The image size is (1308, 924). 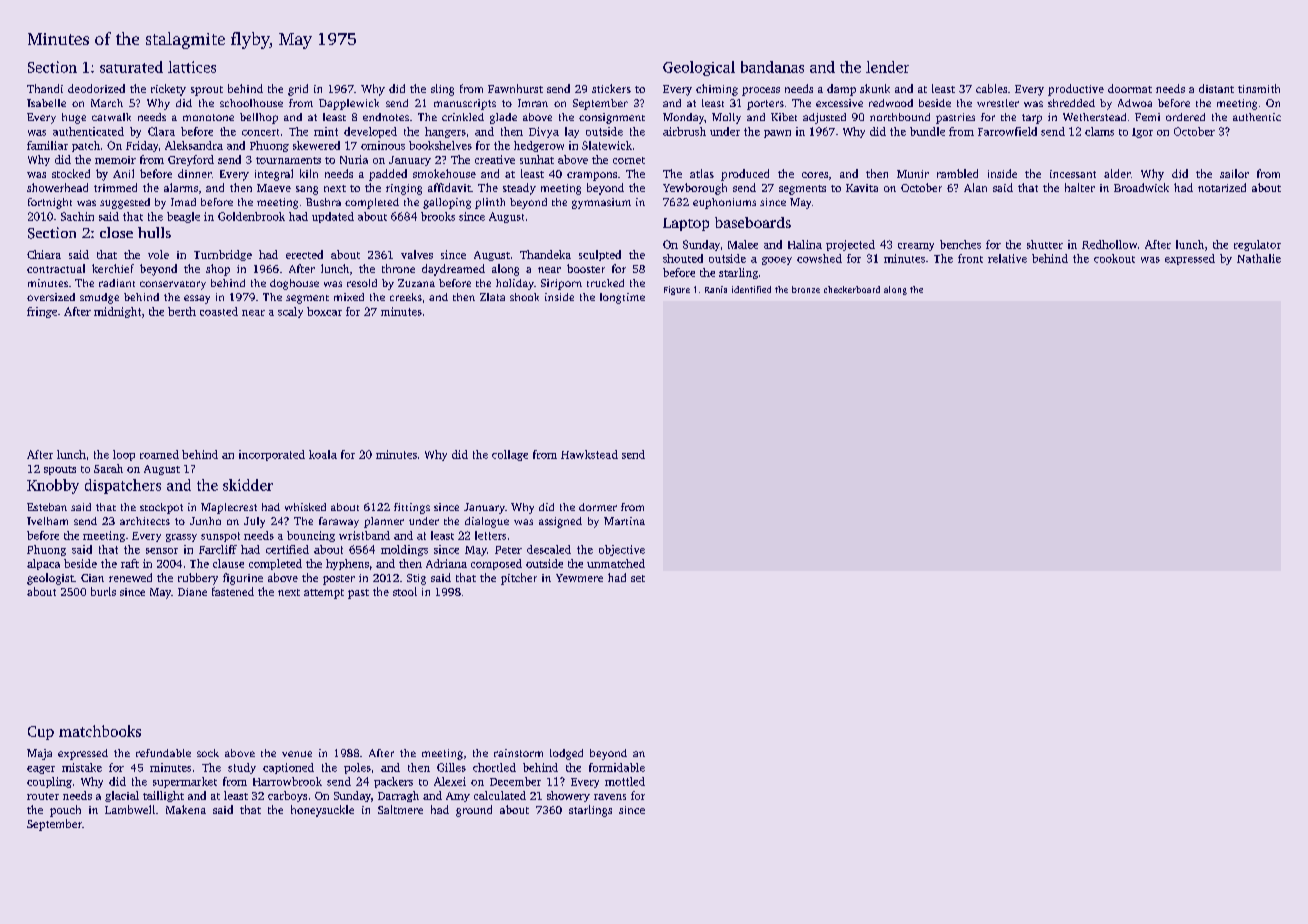 What do you see at coordinates (617, 767) in the screenshot?
I see `formidable` at bounding box center [617, 767].
